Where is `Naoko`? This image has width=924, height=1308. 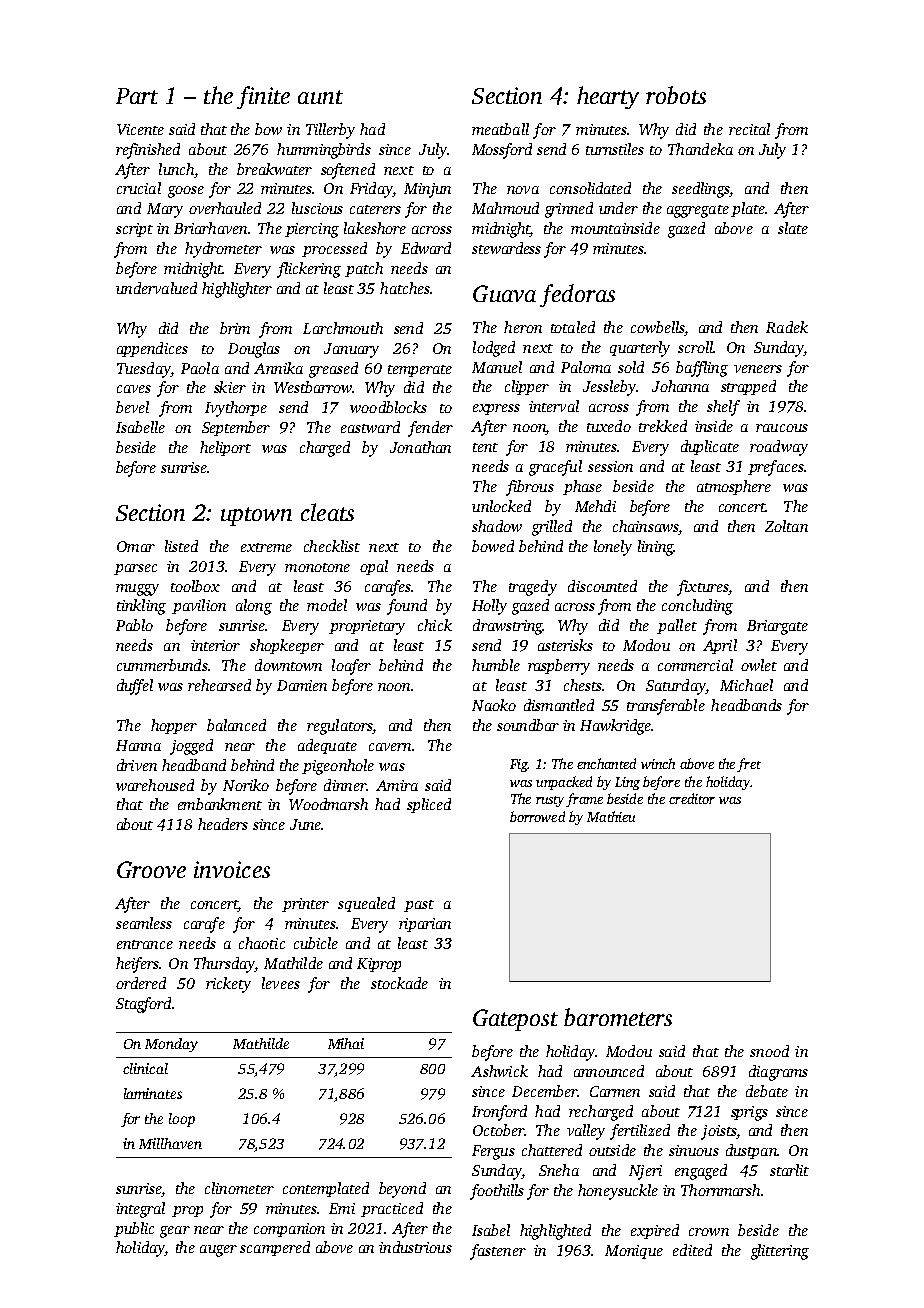 Naoko is located at coordinates (494, 705).
